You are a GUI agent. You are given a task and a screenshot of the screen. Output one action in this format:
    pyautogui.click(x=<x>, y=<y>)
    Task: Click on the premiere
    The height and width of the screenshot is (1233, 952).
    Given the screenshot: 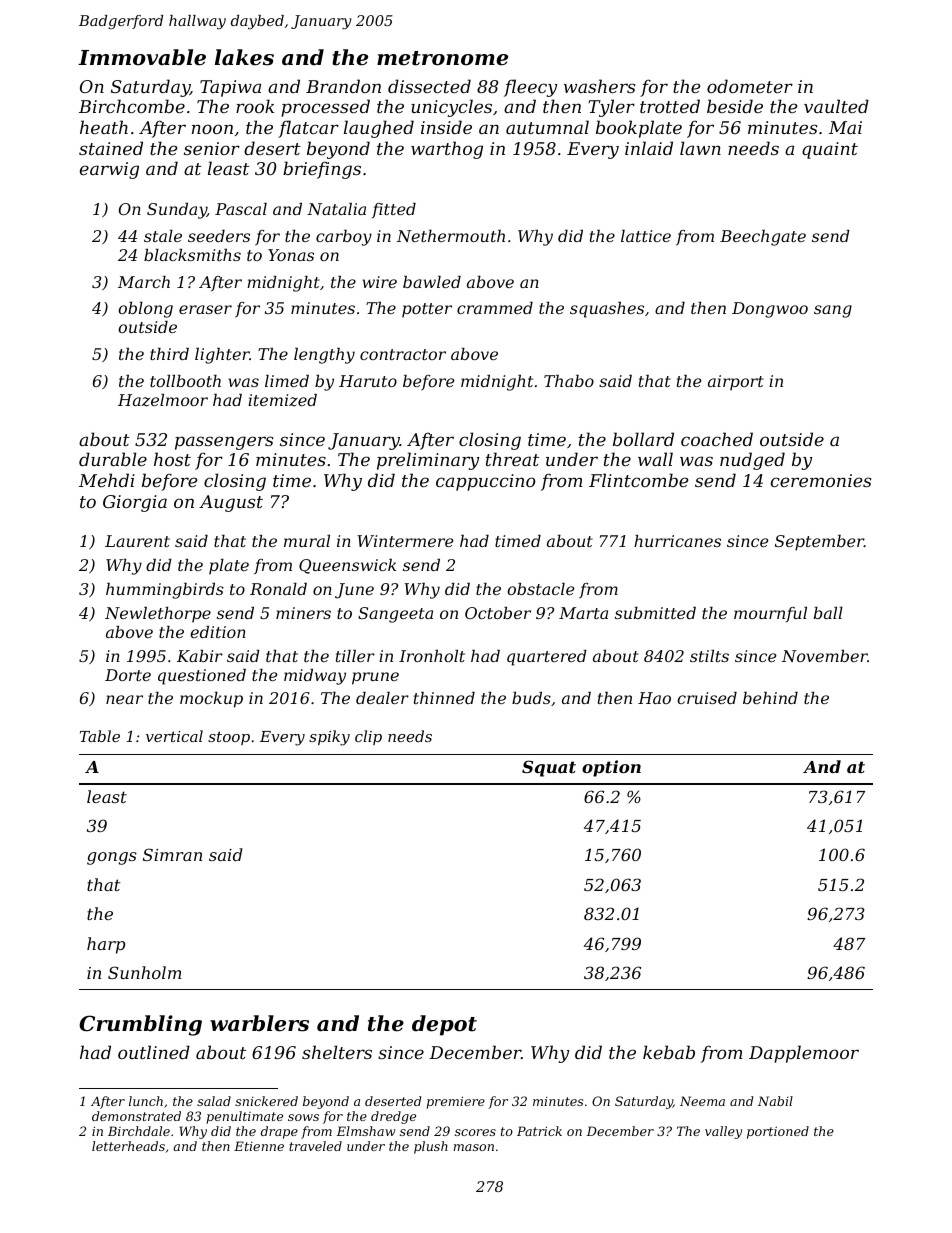 What is the action you would take?
    pyautogui.click(x=455, y=1102)
